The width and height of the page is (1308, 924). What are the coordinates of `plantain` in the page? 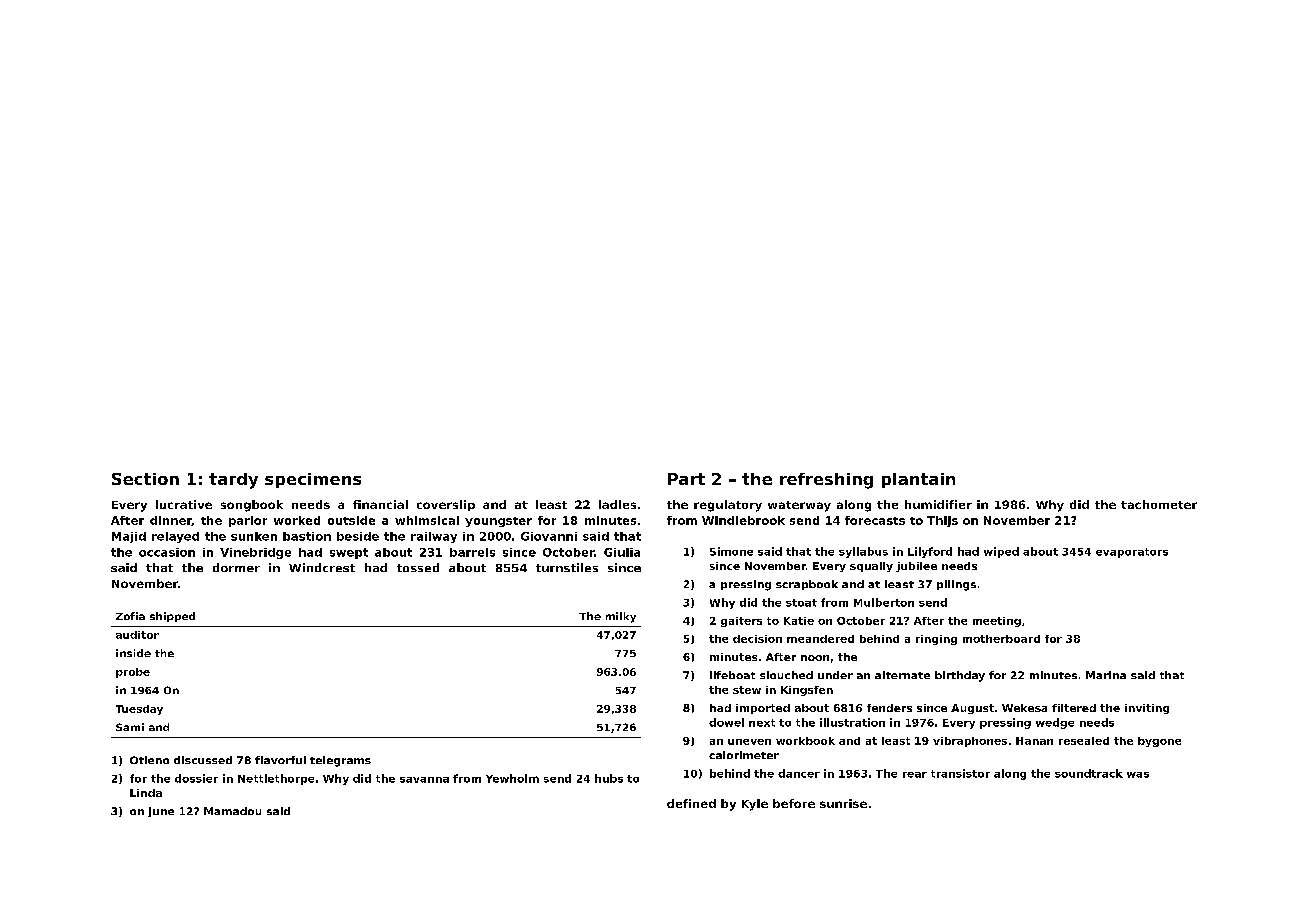 It's located at (918, 480).
